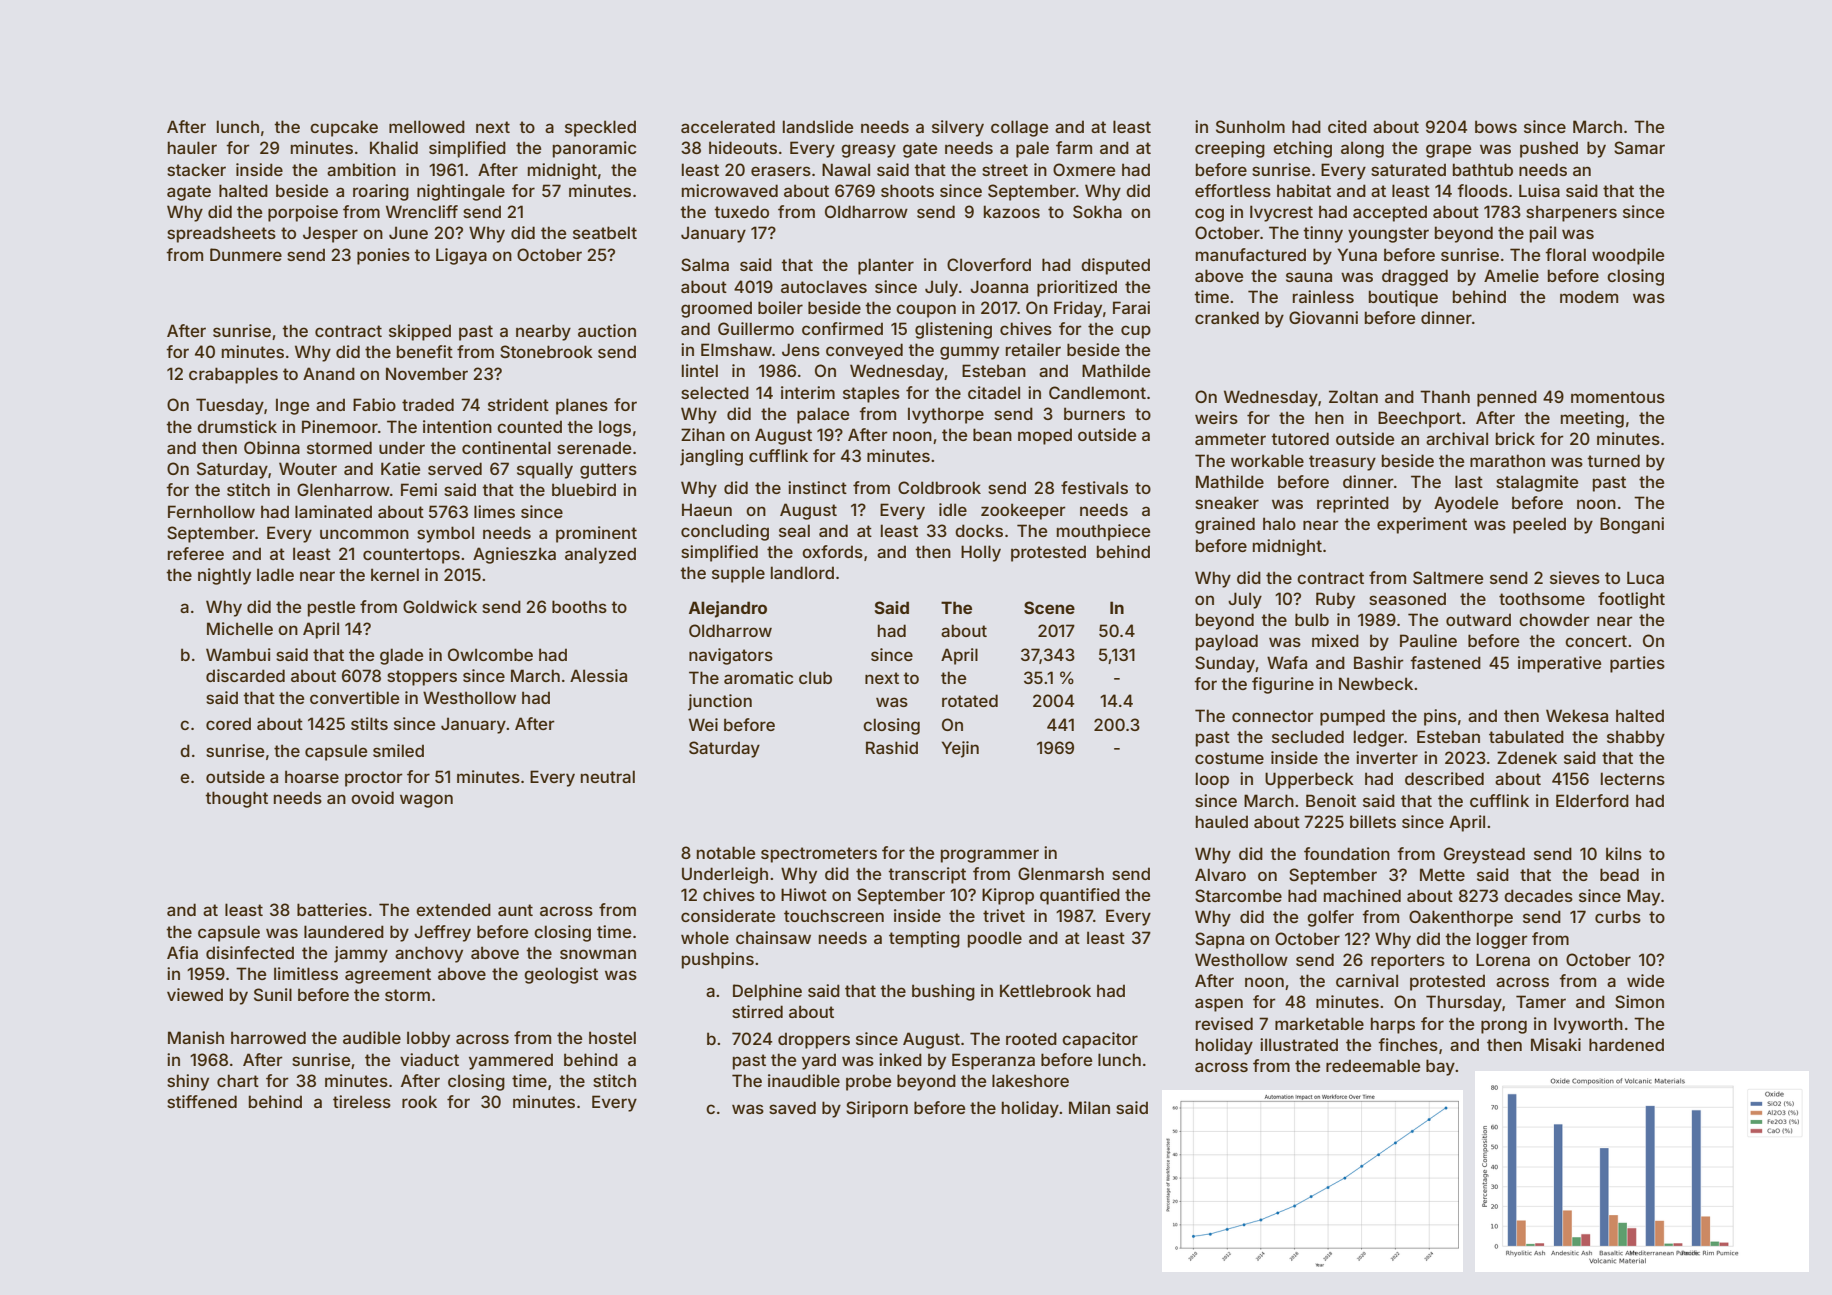  I want to click on Rashid, so click(892, 747).
